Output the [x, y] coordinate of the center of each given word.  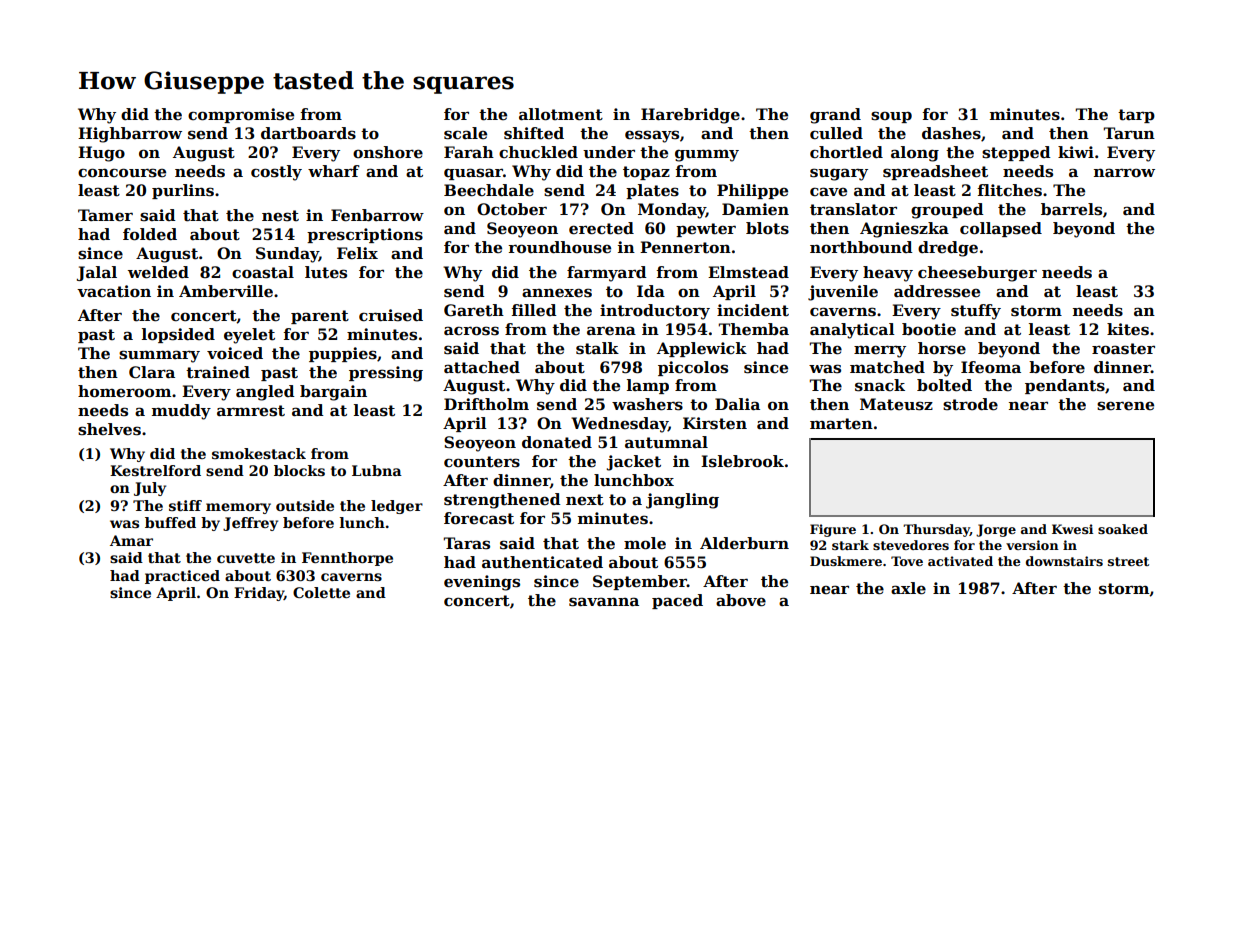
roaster [1123, 349]
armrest [251, 411]
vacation [114, 291]
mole [645, 543]
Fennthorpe [347, 559]
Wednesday [619, 425]
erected [601, 228]
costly [276, 173]
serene [1125, 406]
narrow [1124, 173]
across [471, 331]
